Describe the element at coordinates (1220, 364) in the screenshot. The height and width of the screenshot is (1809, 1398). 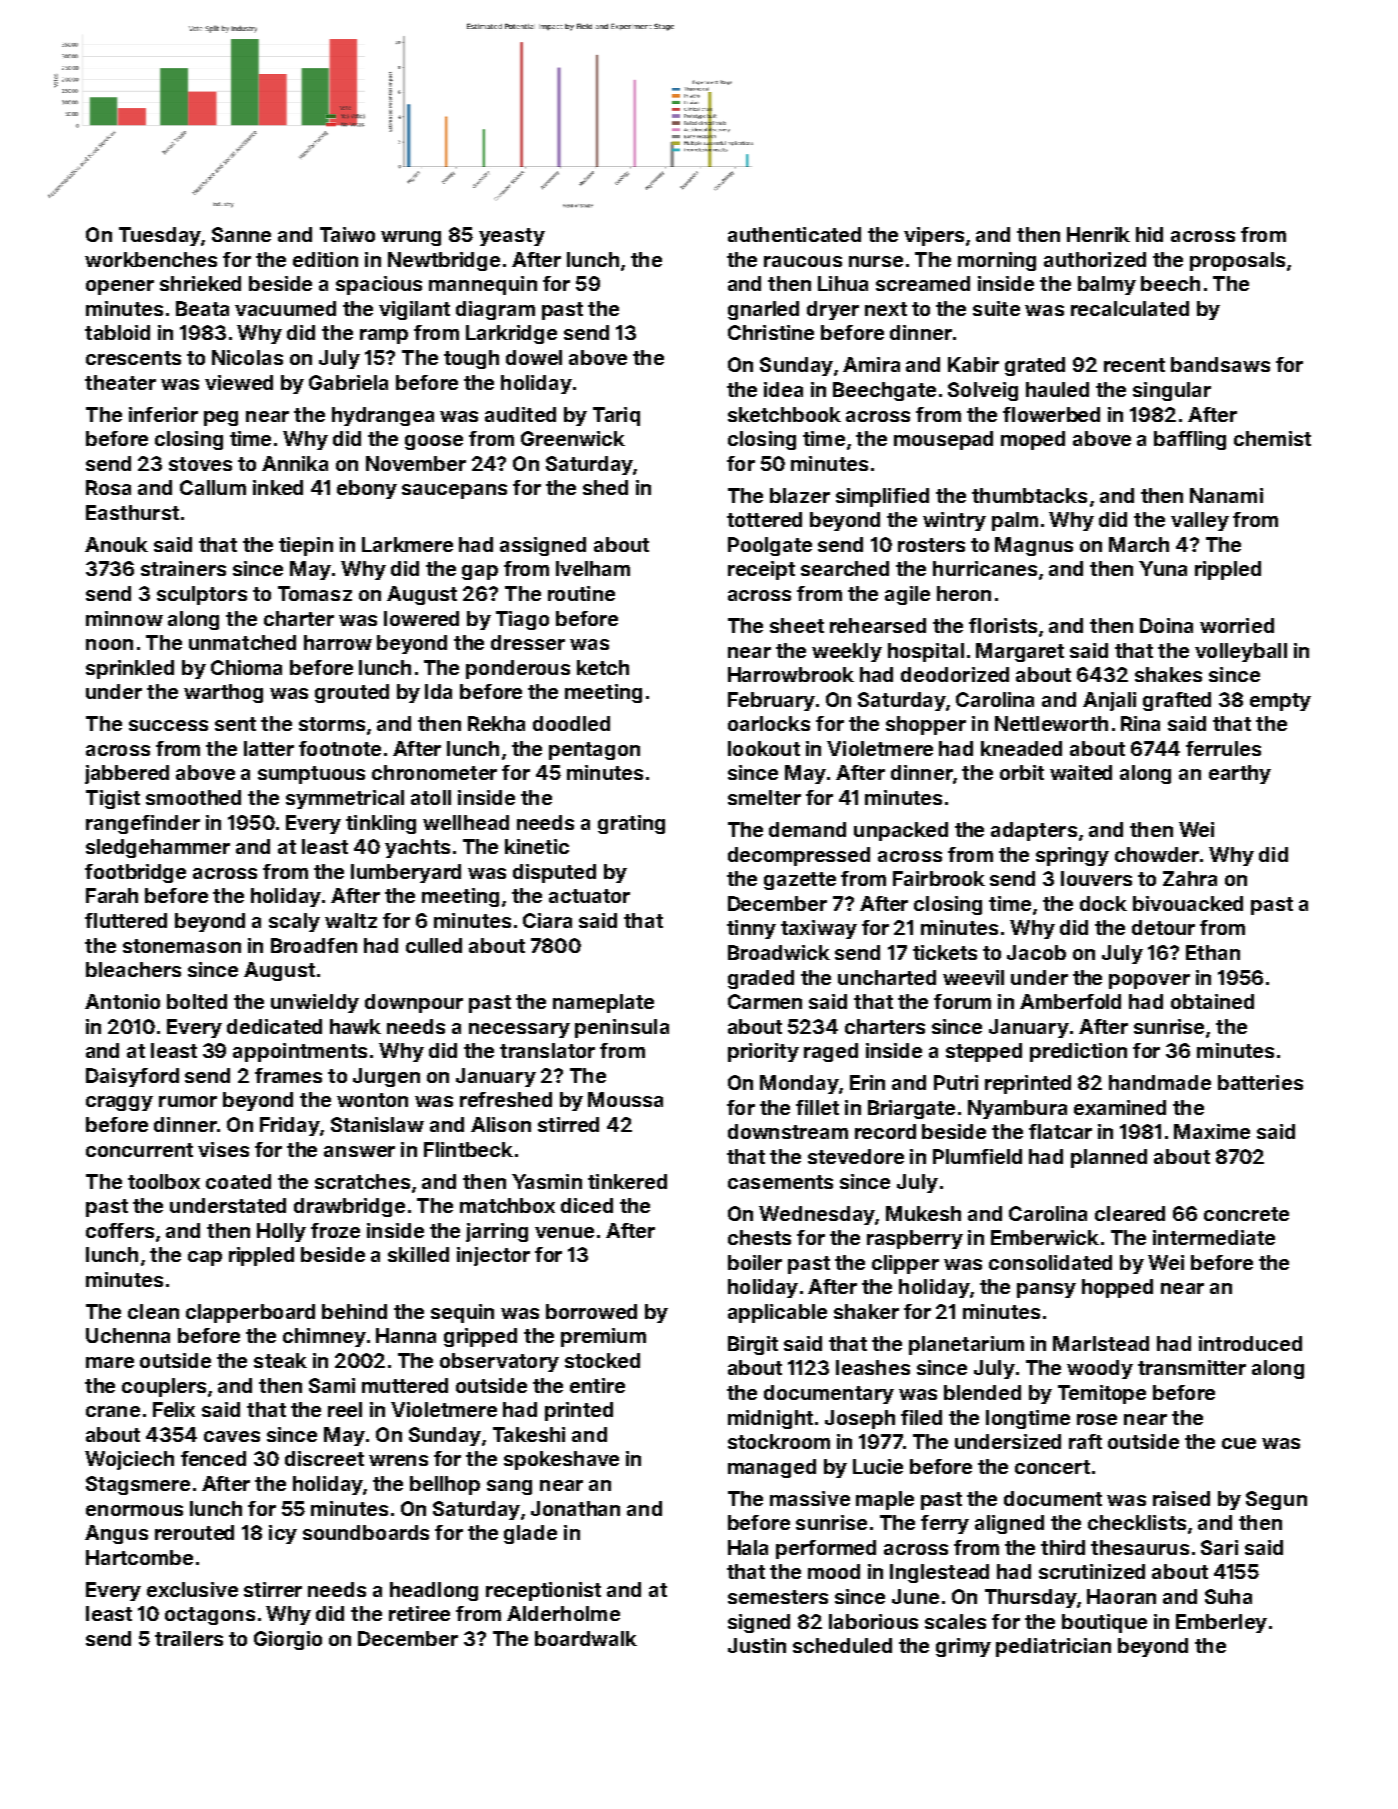
I see `bandsaws` at that location.
